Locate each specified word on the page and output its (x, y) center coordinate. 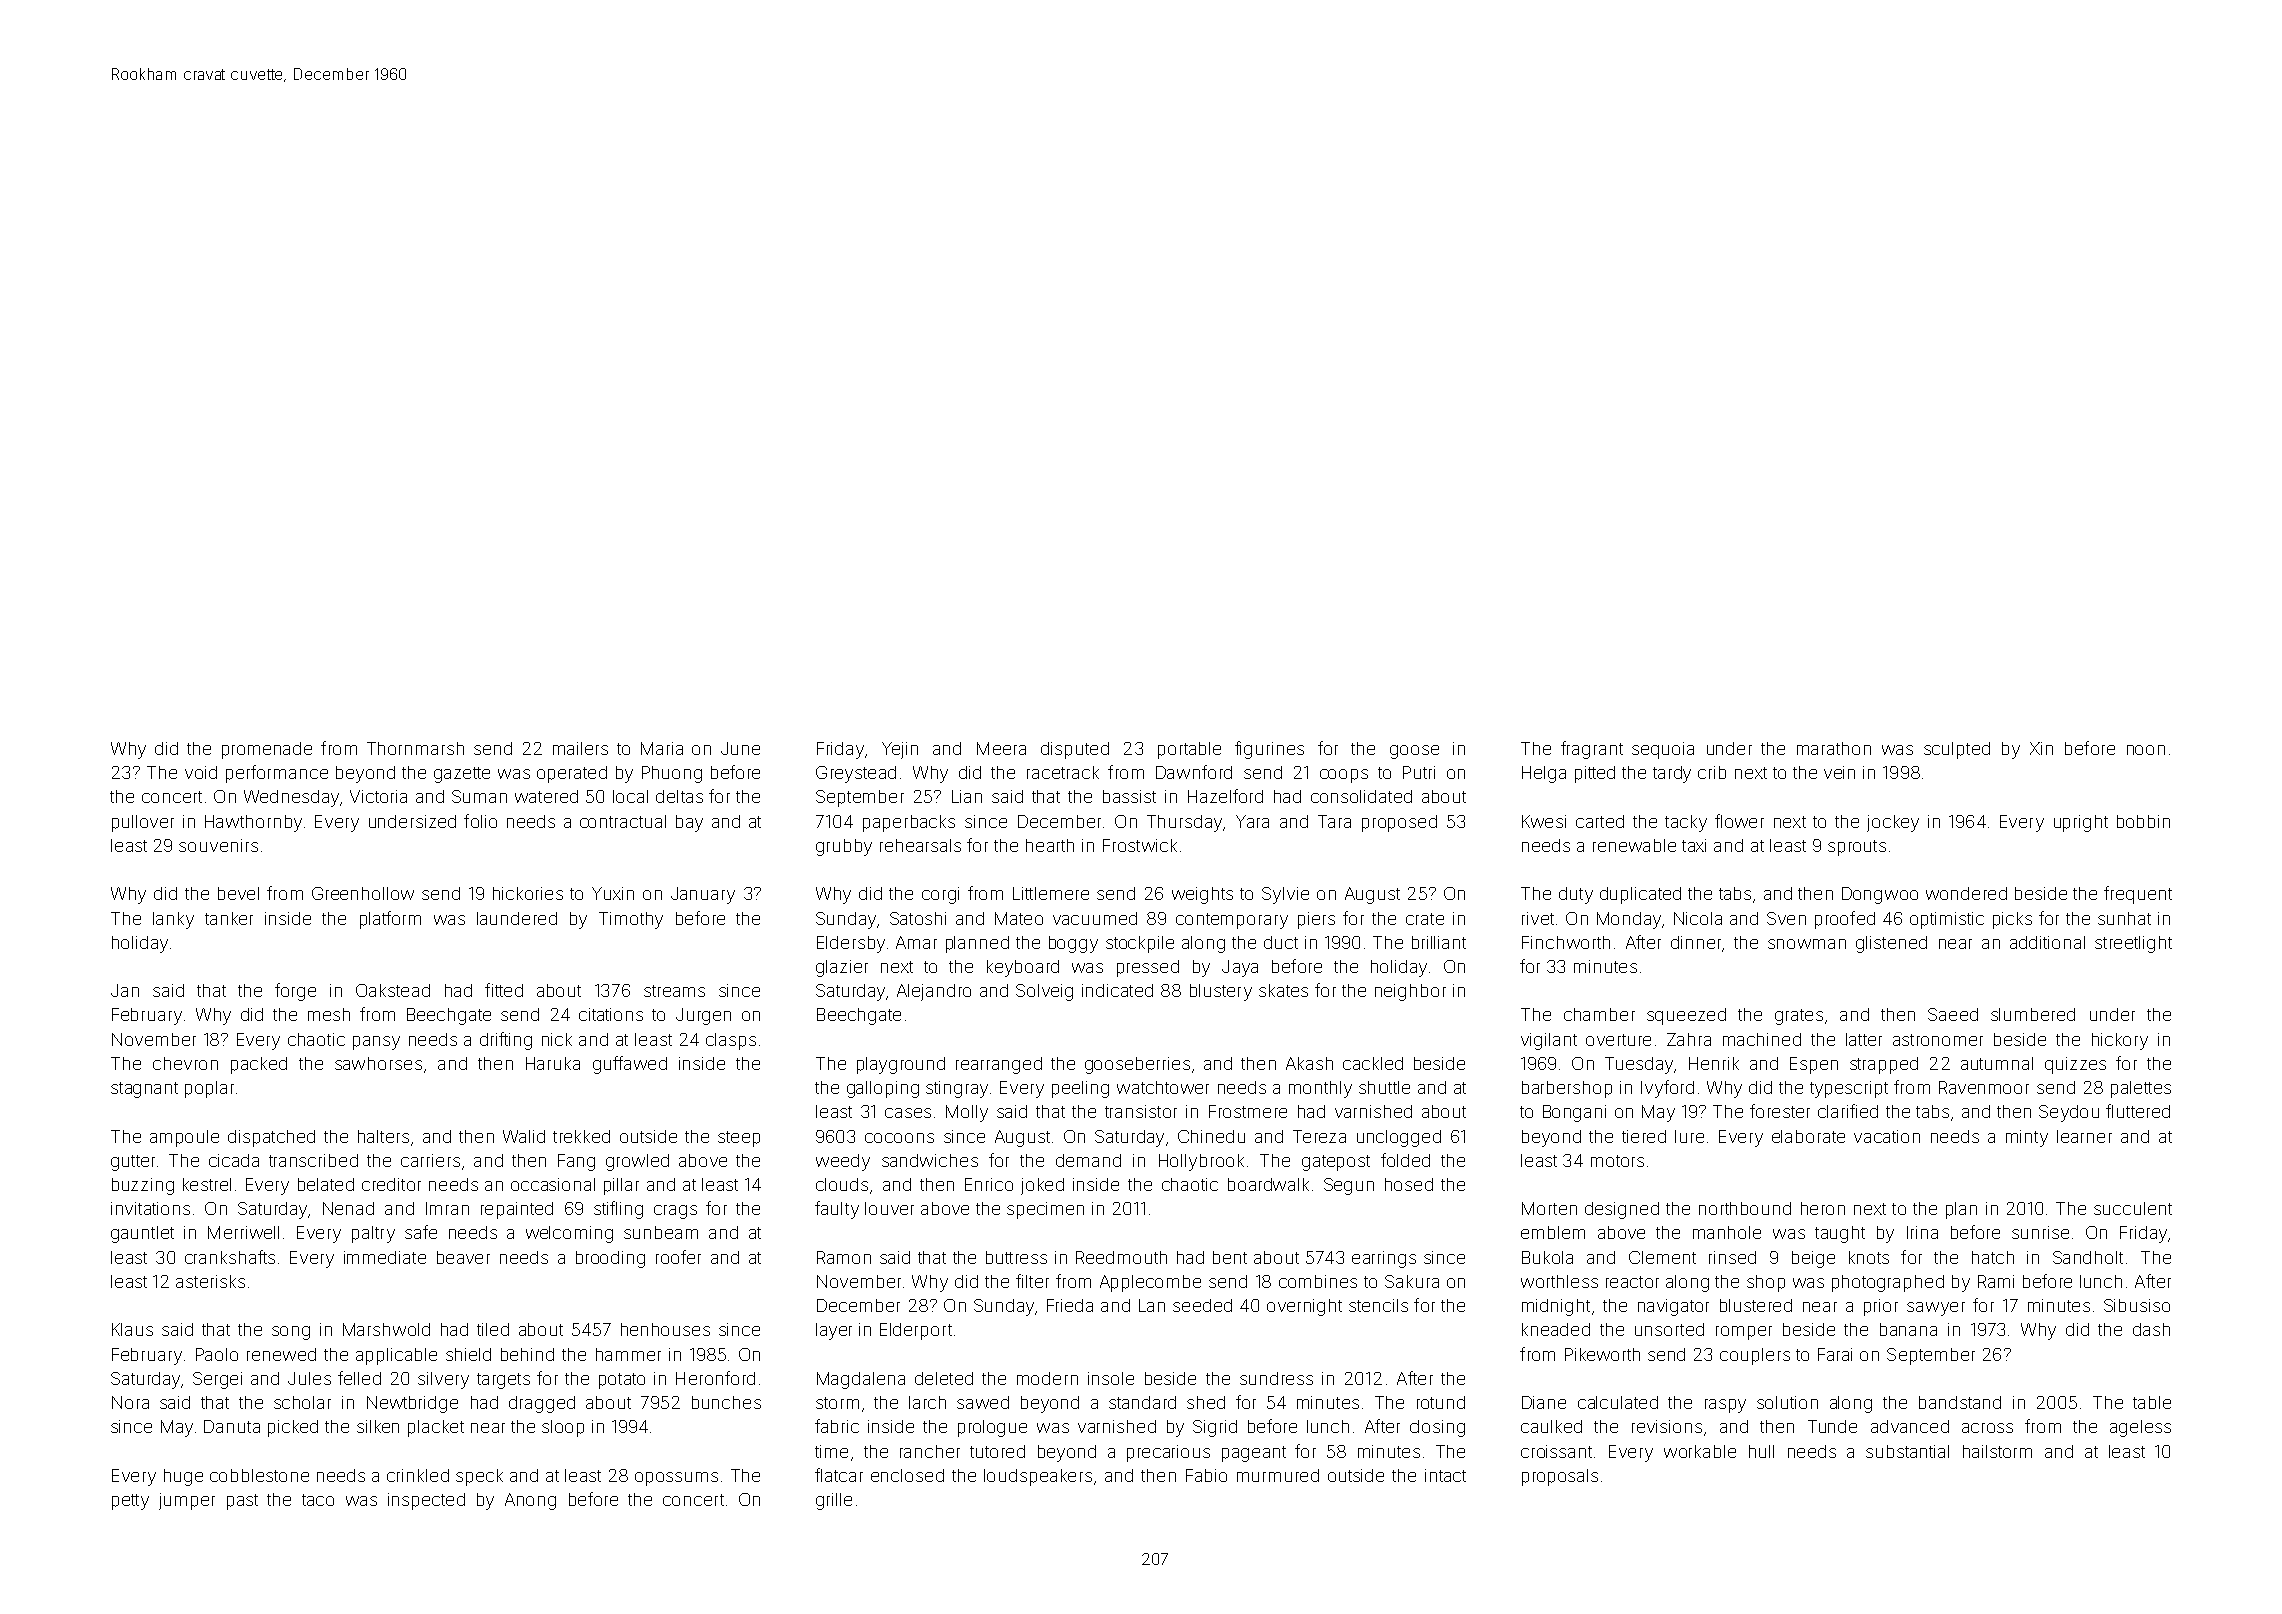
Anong (530, 1501)
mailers (580, 748)
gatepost (1336, 1163)
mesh (329, 1014)
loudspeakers (1038, 1477)
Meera (1001, 748)
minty (2027, 1138)
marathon (1834, 748)
